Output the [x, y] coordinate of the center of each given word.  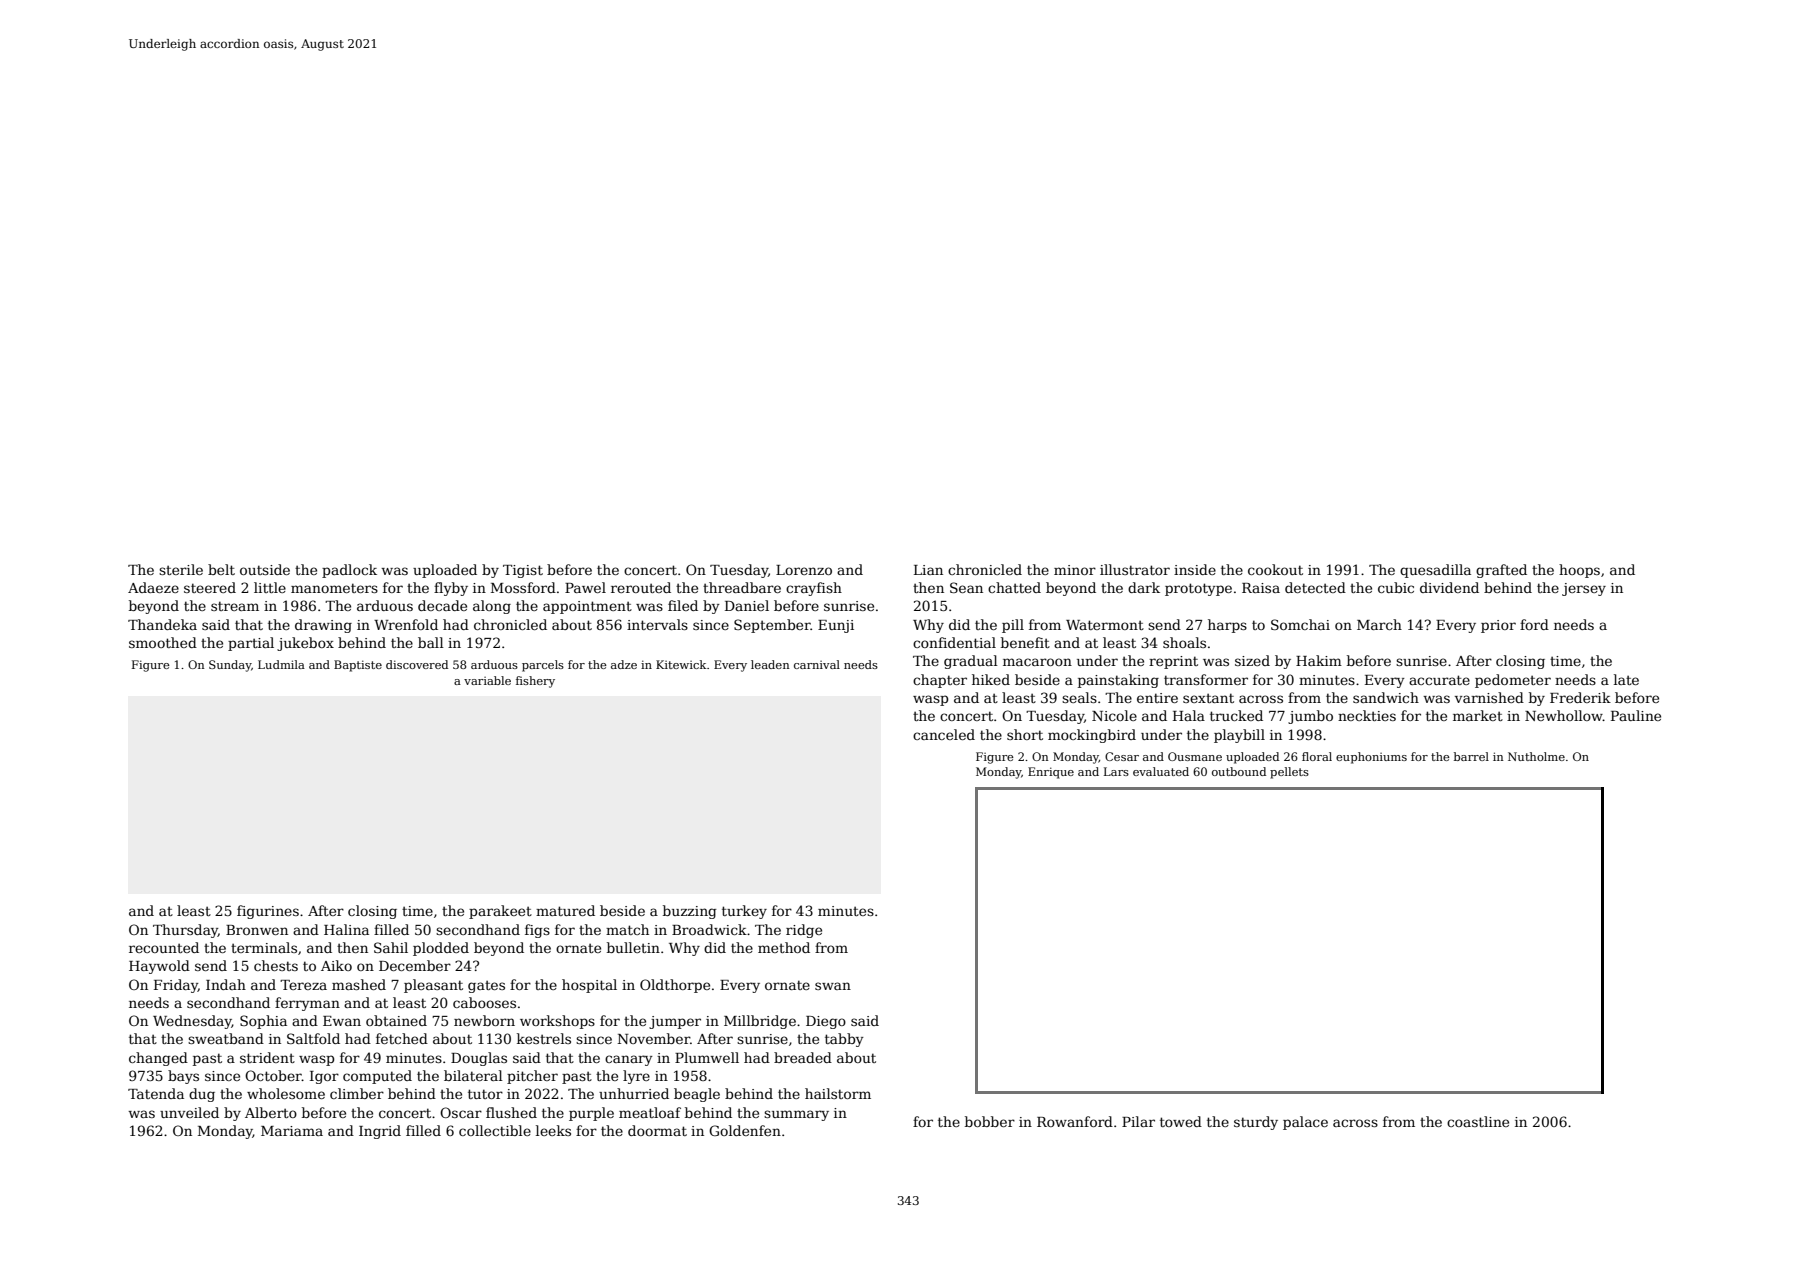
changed [158, 1059]
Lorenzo [804, 570]
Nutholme [1536, 756]
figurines [268, 912]
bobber [990, 1121]
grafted [1501, 571]
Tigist [523, 571]
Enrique [1051, 773]
